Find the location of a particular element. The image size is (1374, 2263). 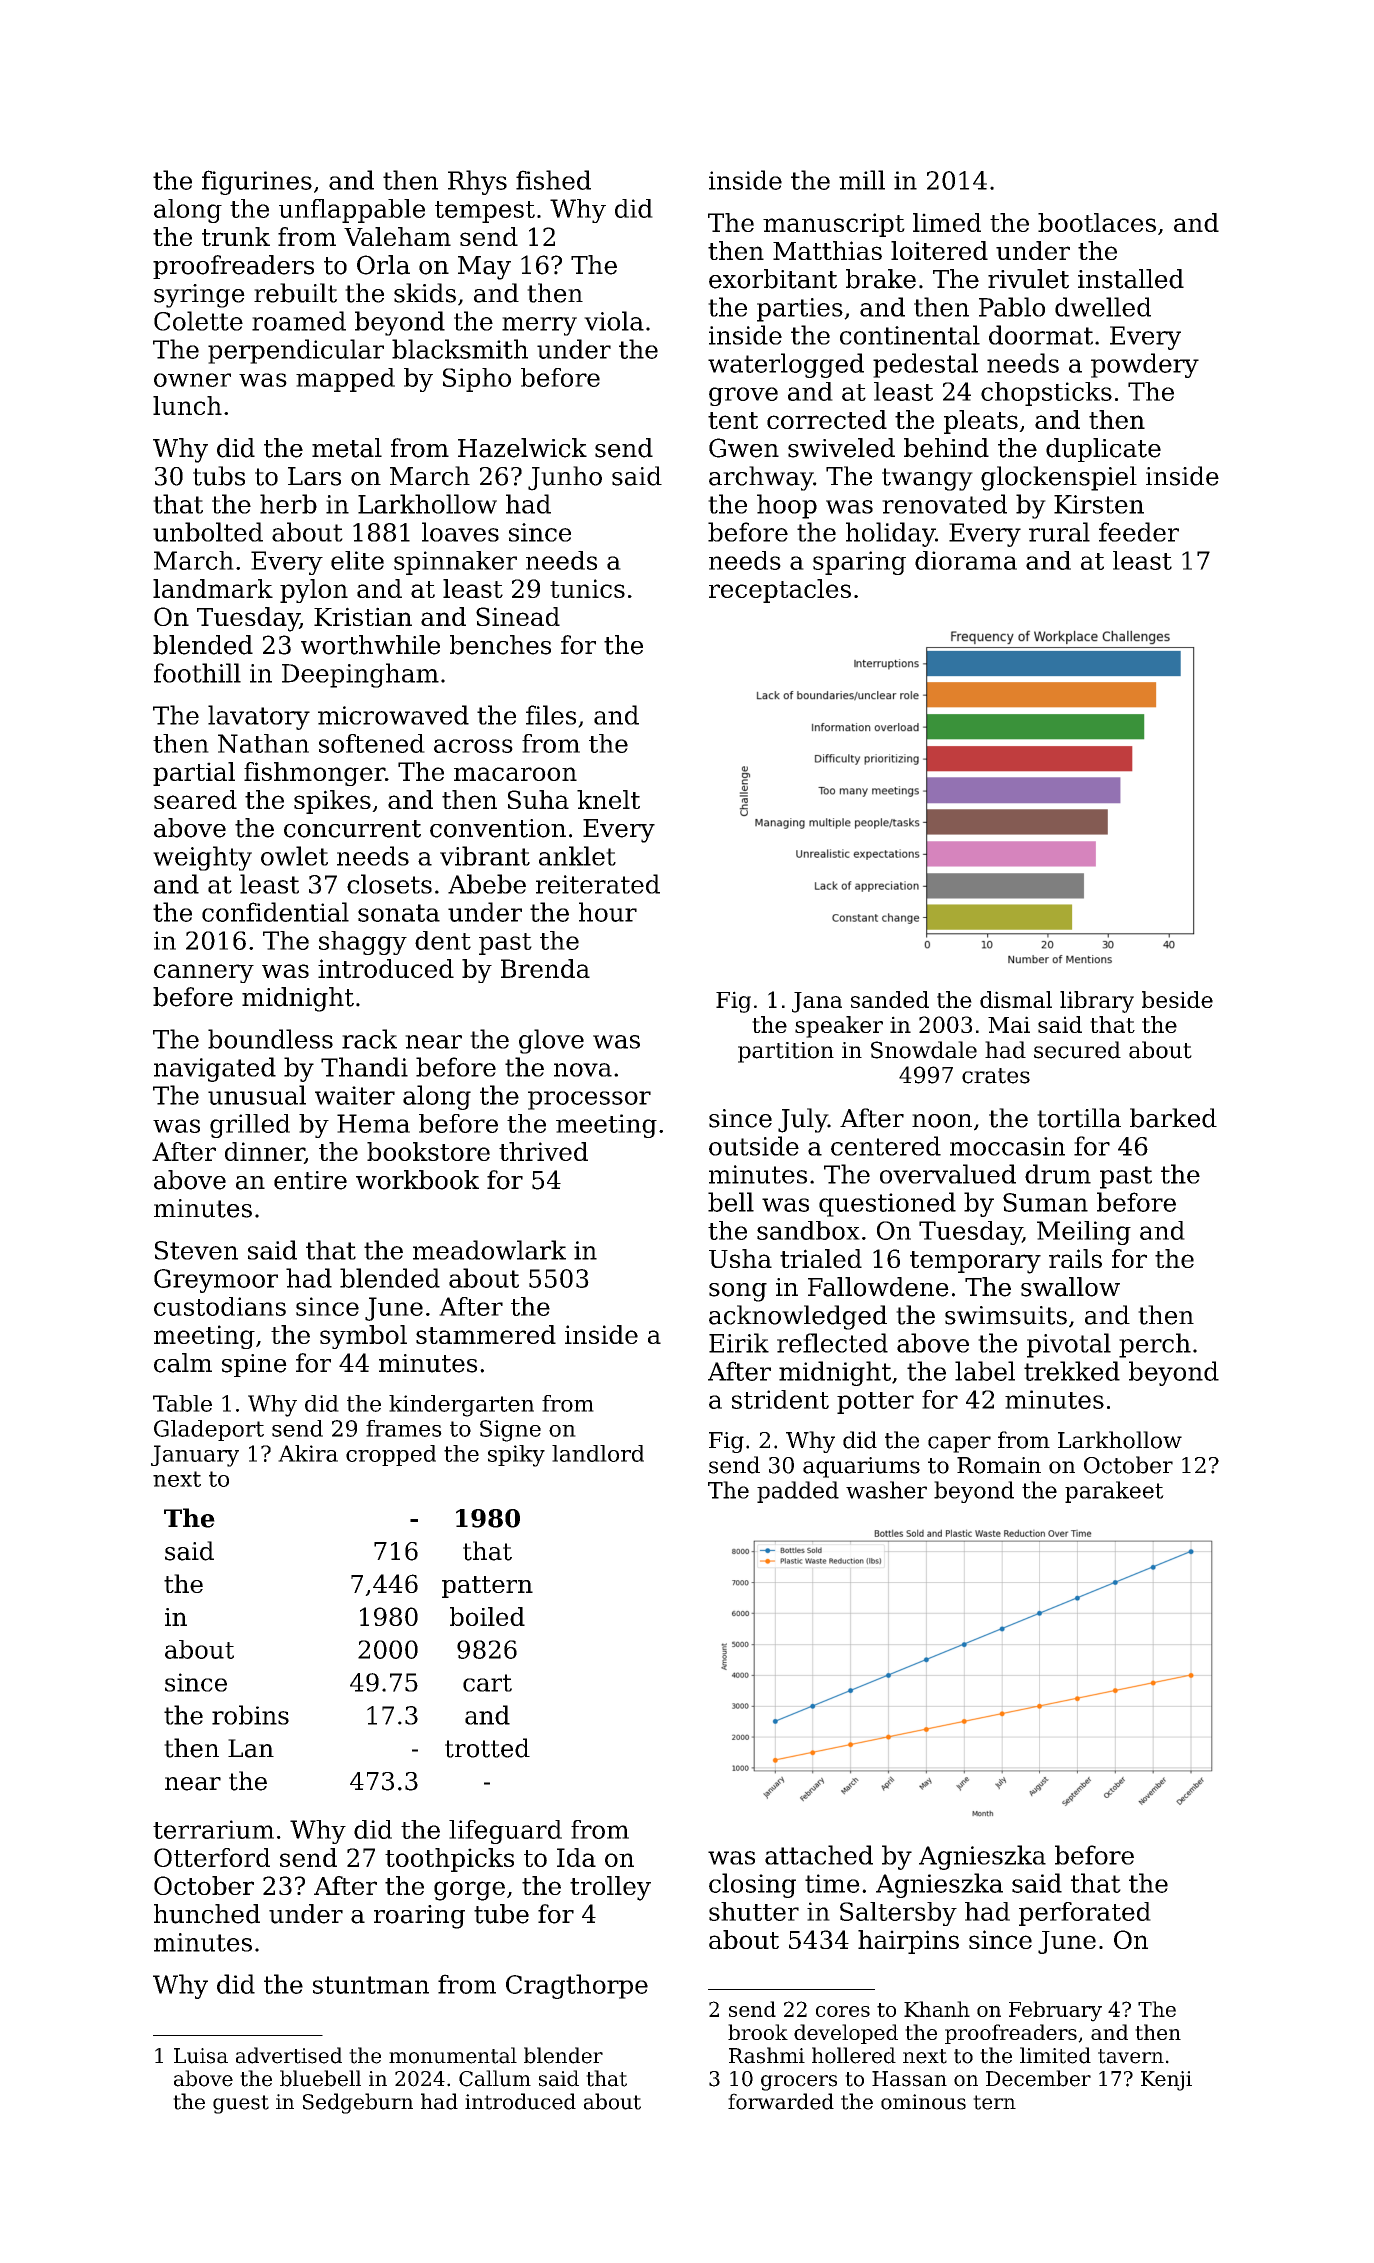

Nathan is located at coordinates (263, 743).
